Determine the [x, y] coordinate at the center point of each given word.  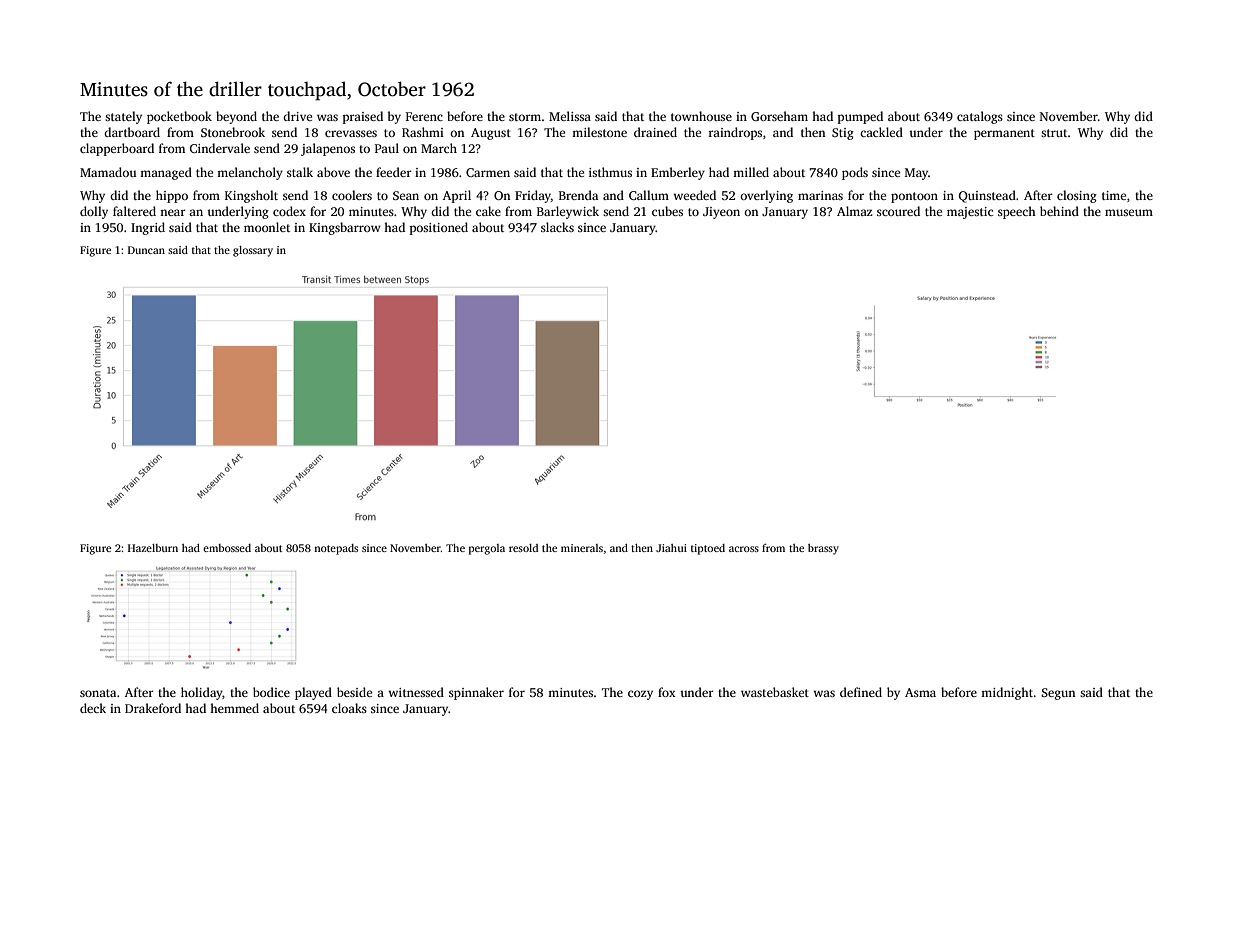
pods [855, 173]
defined [861, 692]
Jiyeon [721, 213]
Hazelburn [153, 548]
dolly [94, 212]
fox [667, 692]
